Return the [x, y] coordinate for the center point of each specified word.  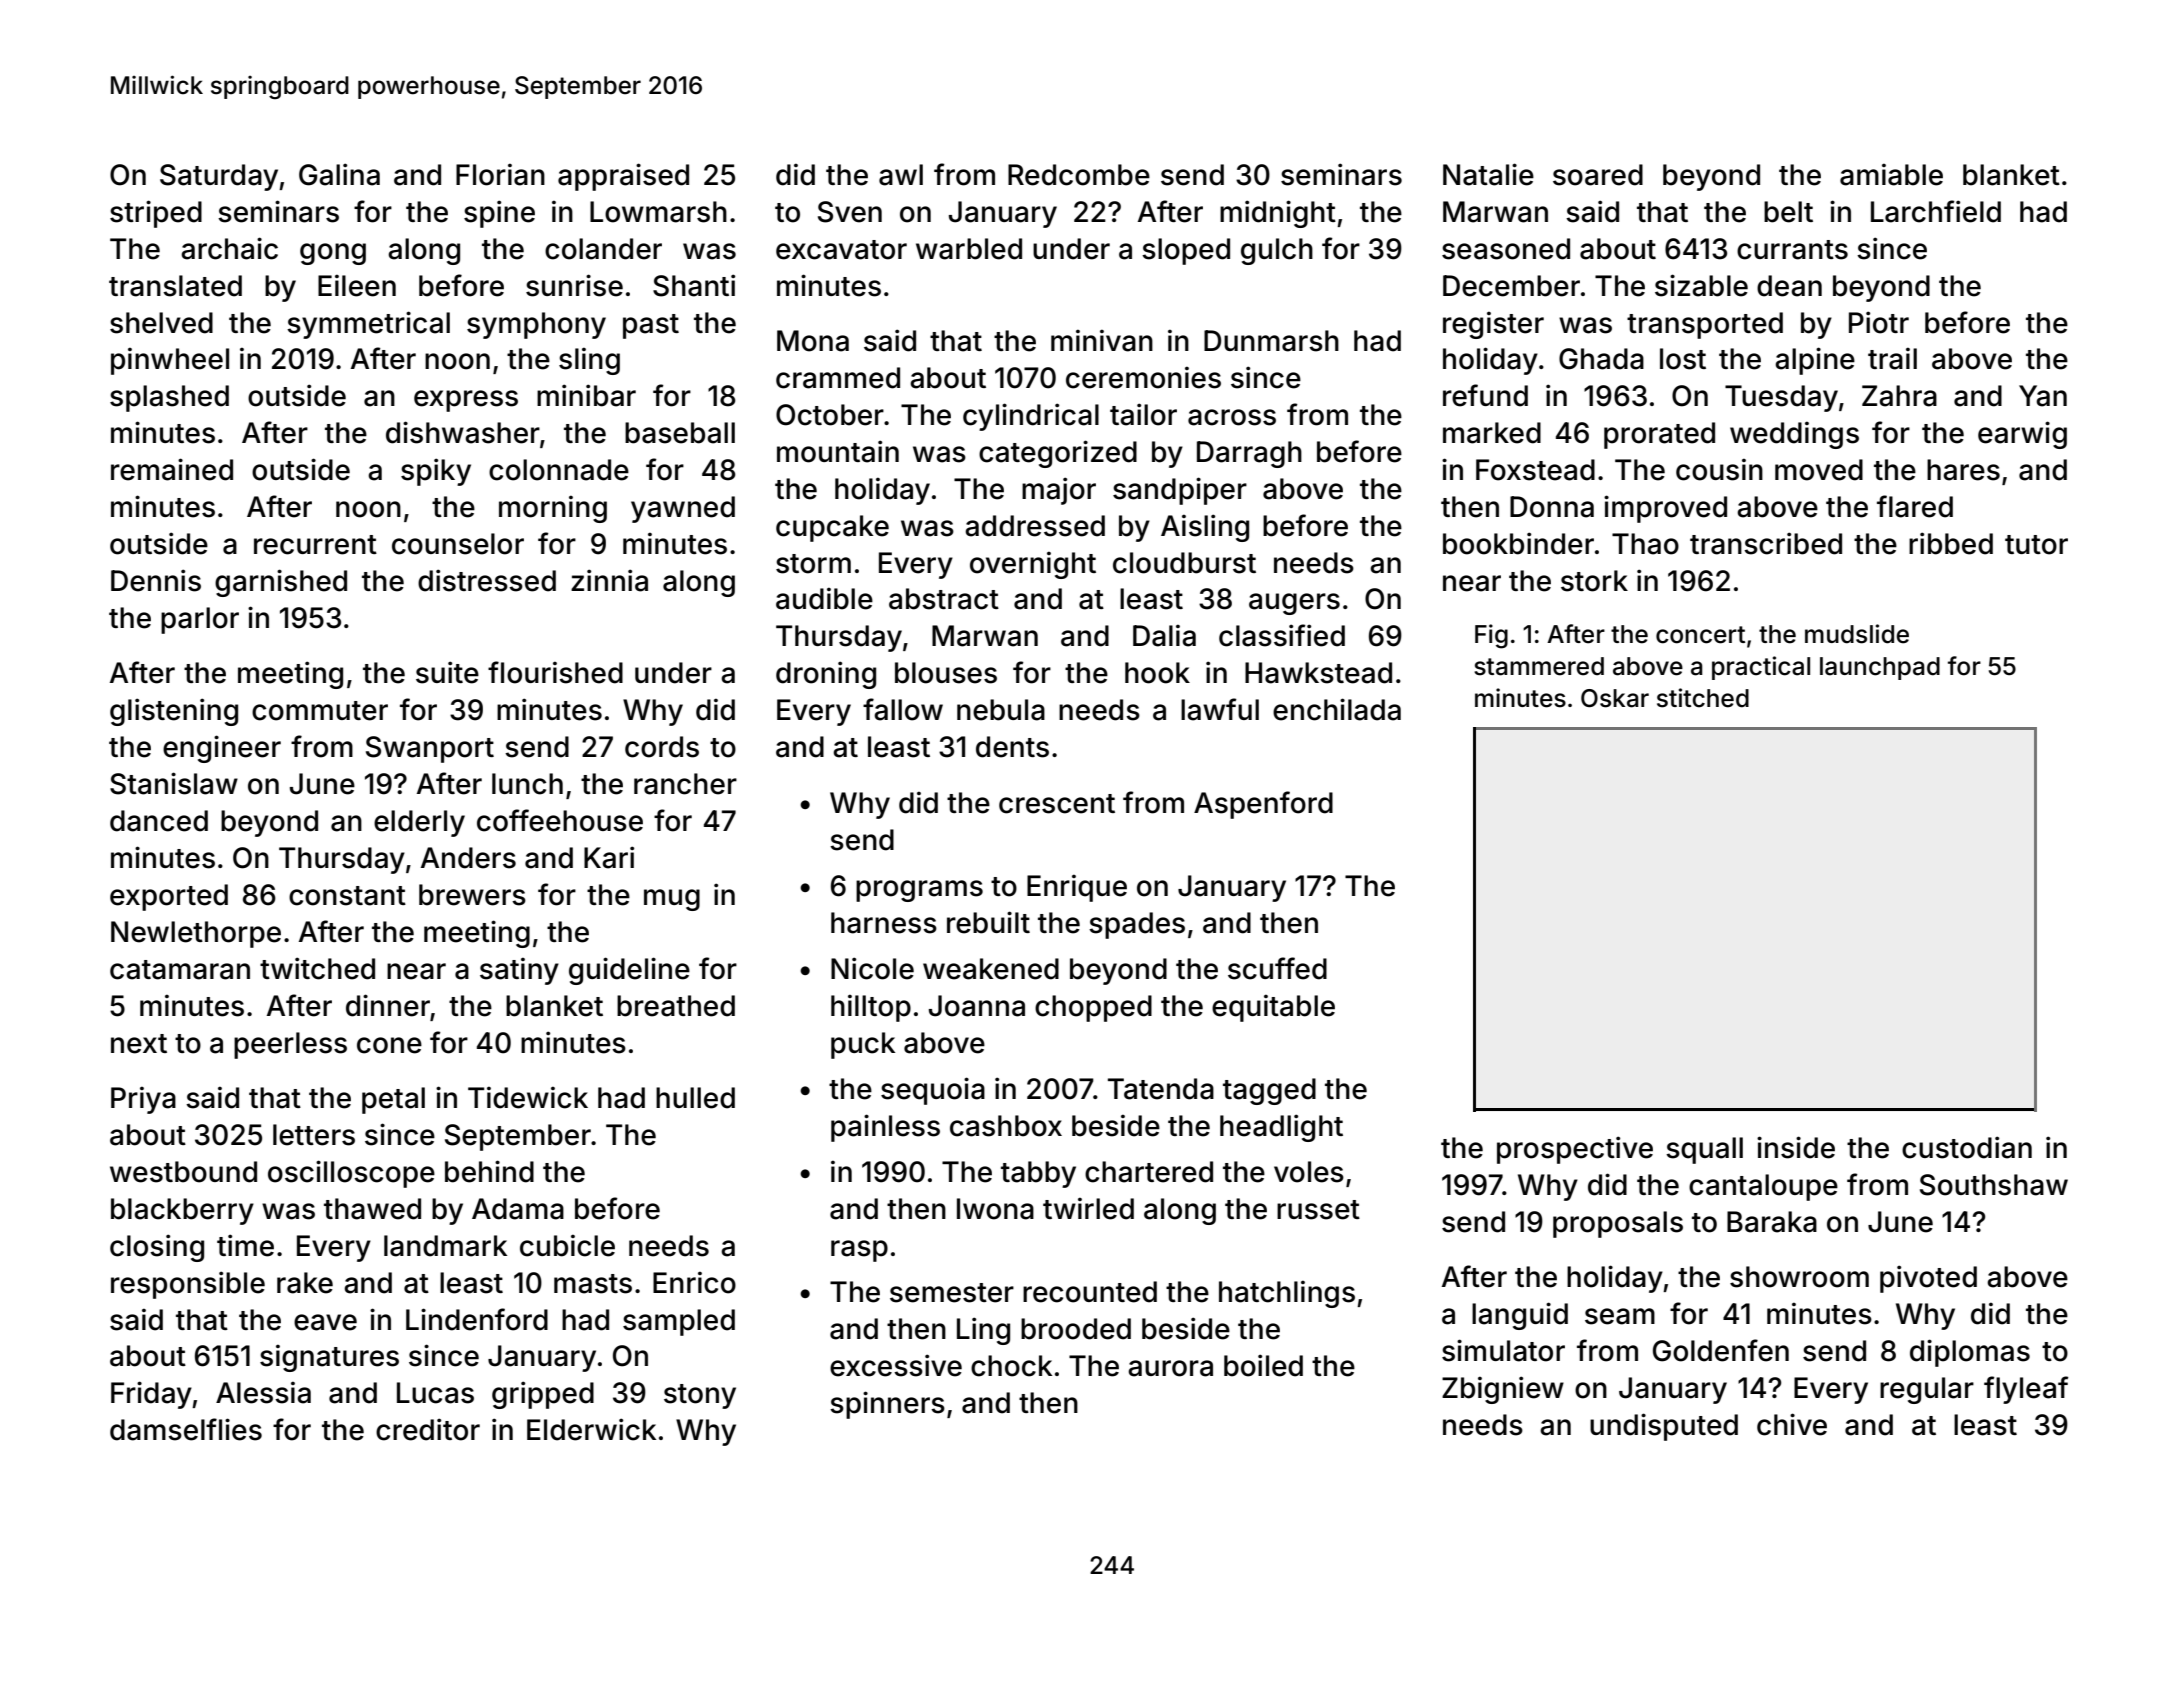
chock [1011, 1366]
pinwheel [170, 361]
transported [1705, 325]
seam [1620, 1316]
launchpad [1880, 668]
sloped [1186, 251]
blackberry [182, 1211]
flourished [555, 672]
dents [1012, 747]
